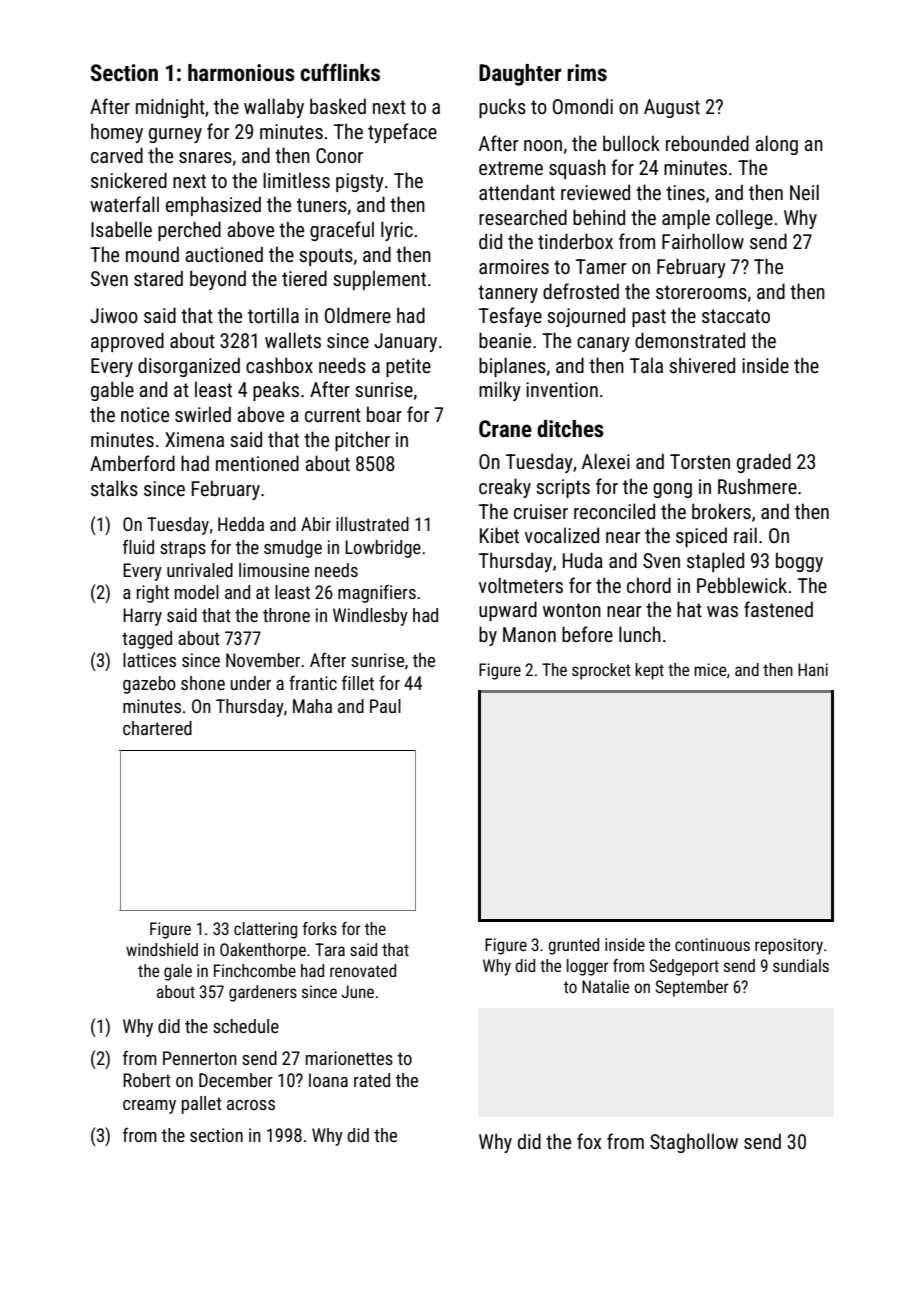 Image resolution: width=924 pixels, height=1311 pixels. What do you see at coordinates (241, 524) in the screenshot?
I see `Hedda` at bounding box center [241, 524].
